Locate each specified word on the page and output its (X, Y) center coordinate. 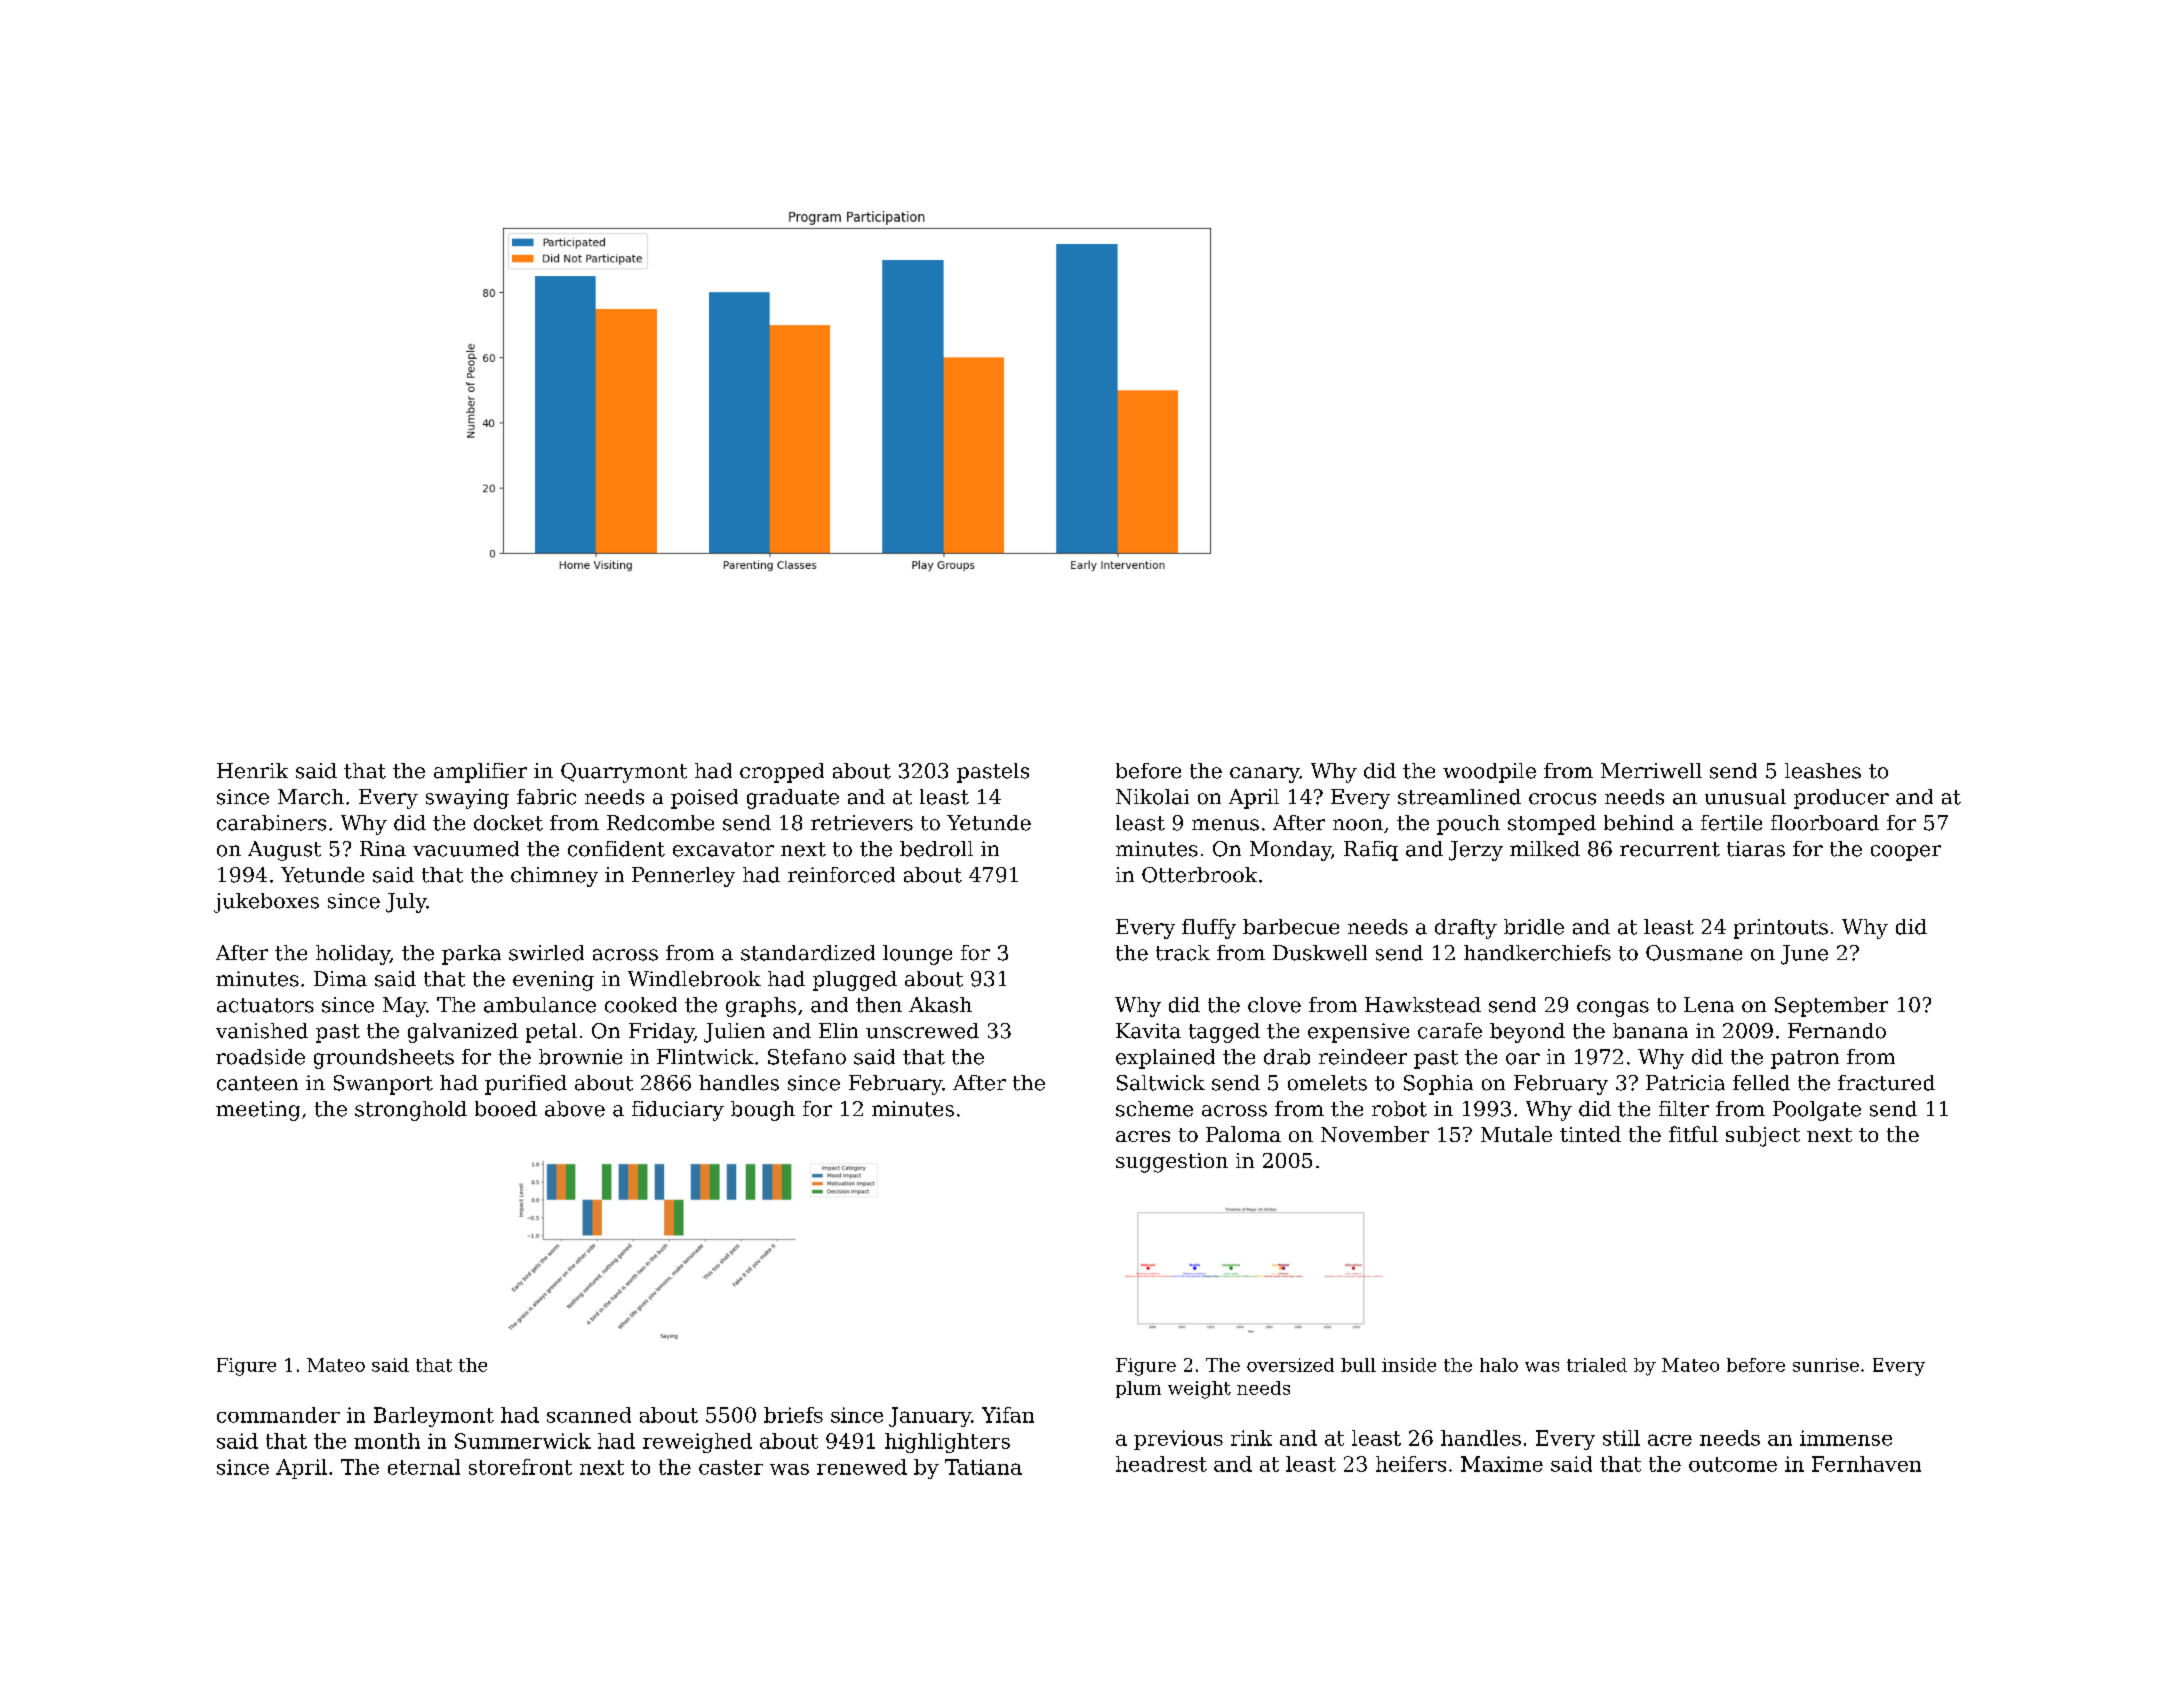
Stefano (807, 1057)
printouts (1781, 929)
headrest (1161, 1464)
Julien (734, 1033)
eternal (424, 1467)
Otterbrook (1199, 875)
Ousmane (1694, 953)
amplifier (480, 773)
